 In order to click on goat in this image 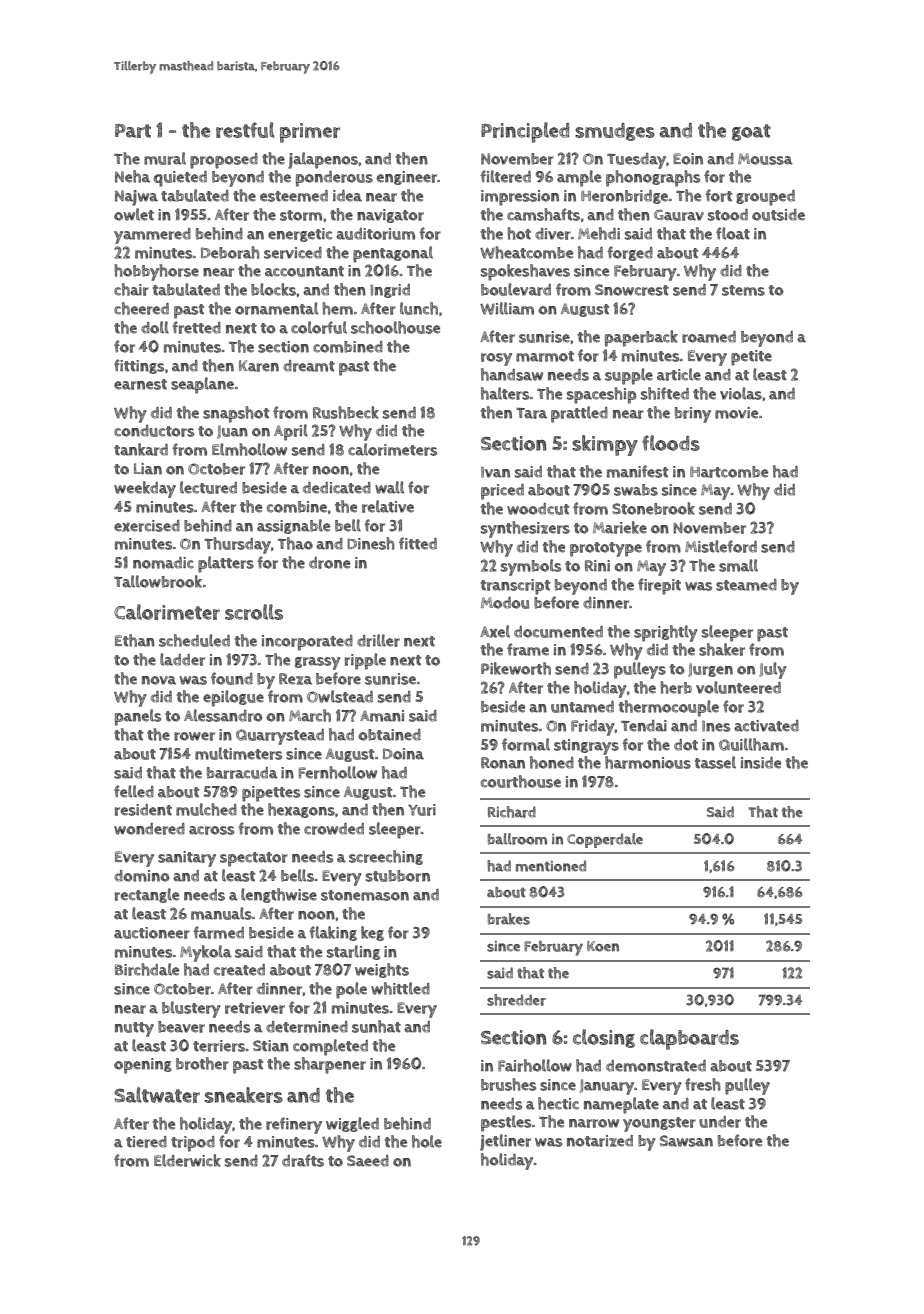, I will do `click(751, 132)`.
